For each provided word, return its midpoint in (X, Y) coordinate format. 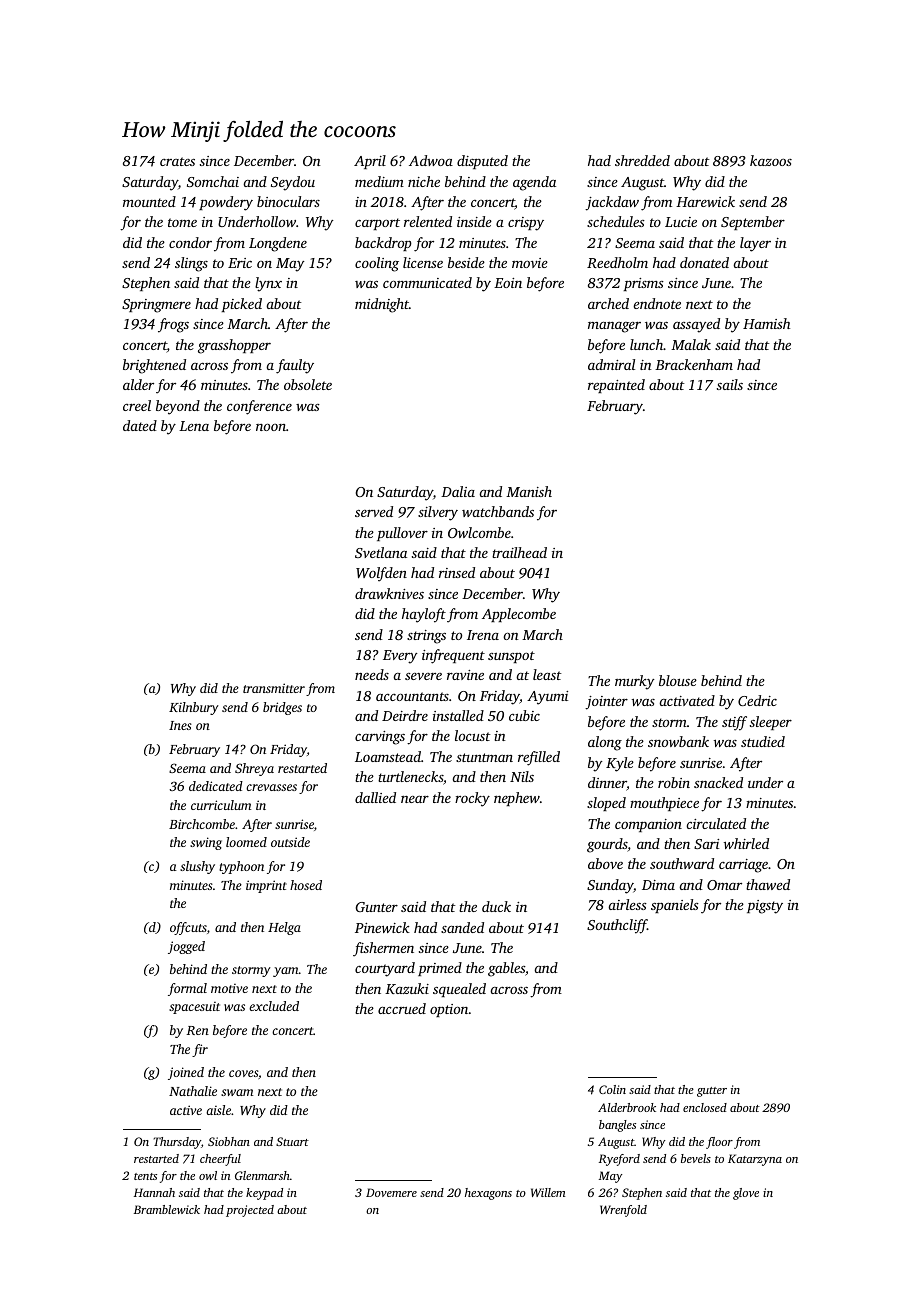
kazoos (771, 160)
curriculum (221, 805)
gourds (607, 845)
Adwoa (431, 160)
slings (191, 264)
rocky (472, 799)
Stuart (292, 1141)
